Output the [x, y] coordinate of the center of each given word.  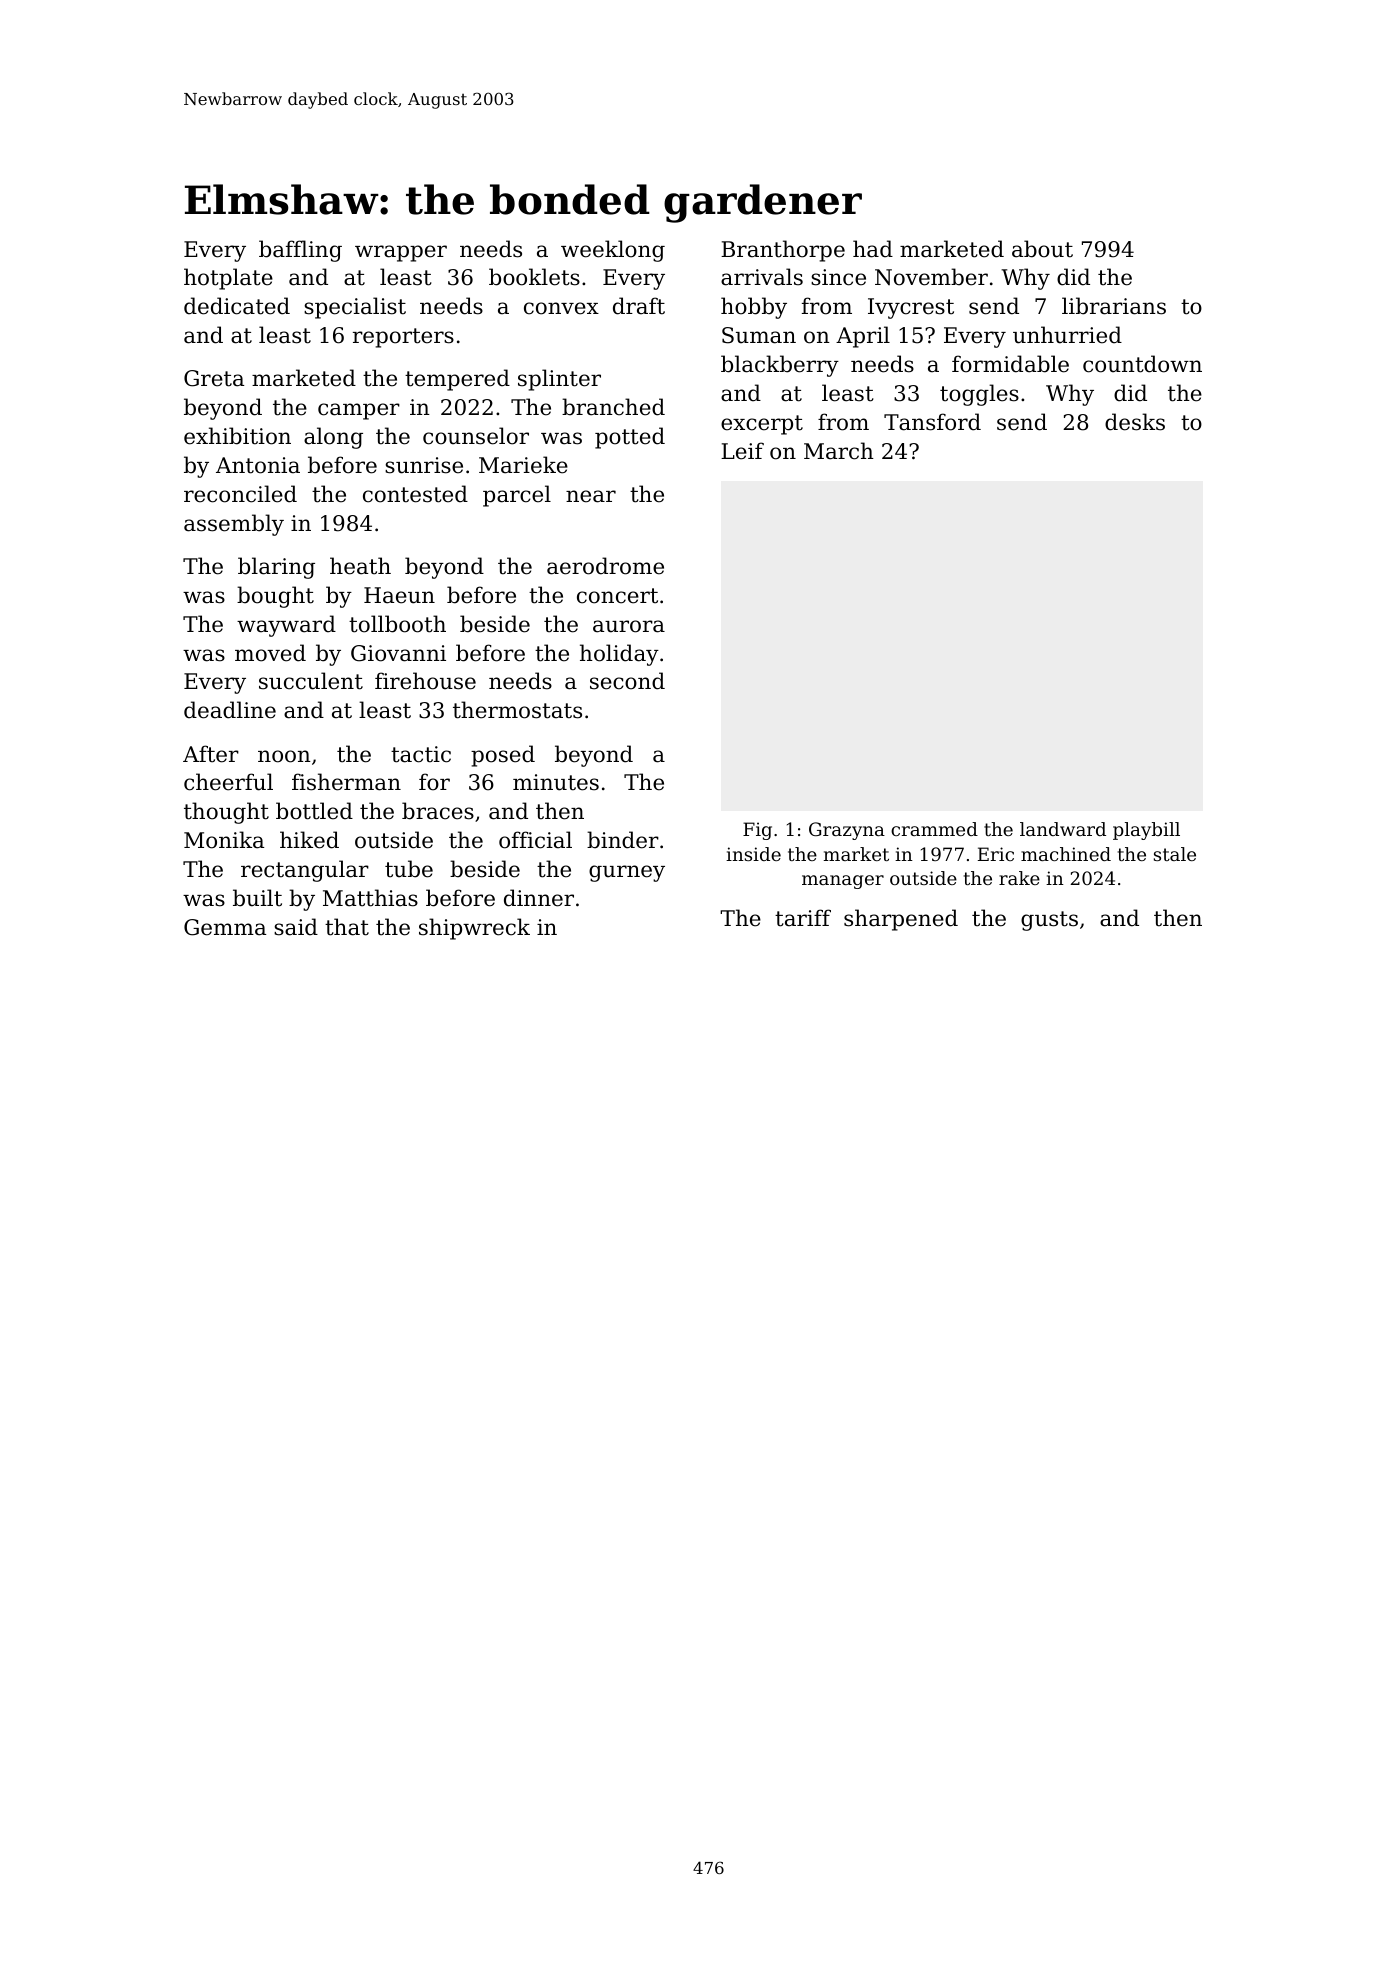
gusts [1049, 921]
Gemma [225, 927]
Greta [214, 378]
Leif [742, 451]
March [839, 451]
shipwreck [474, 929]
